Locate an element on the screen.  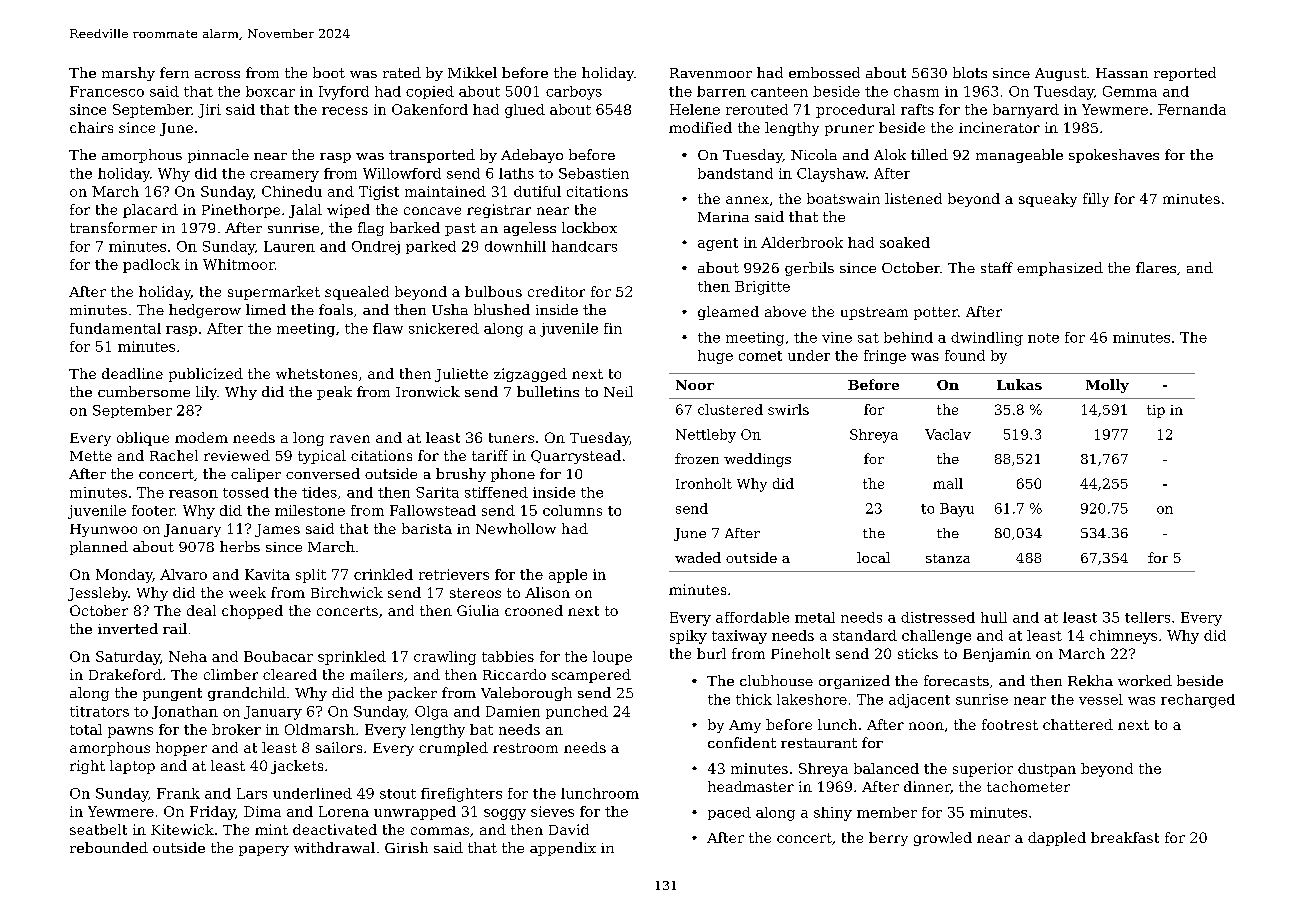
padlock is located at coordinates (151, 266).
